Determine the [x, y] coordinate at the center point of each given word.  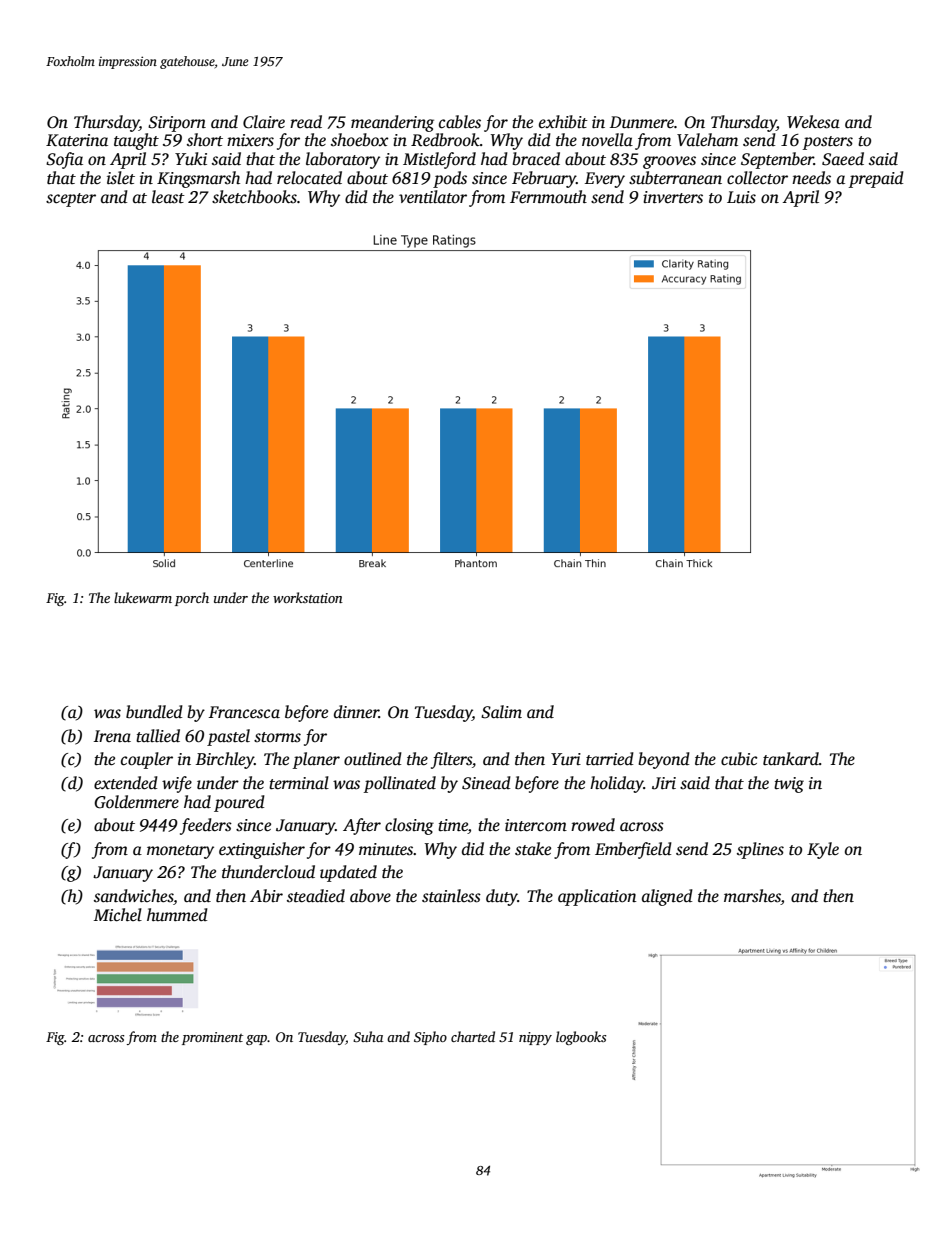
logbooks [581, 1038]
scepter [71, 200]
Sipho [430, 1038]
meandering [392, 123]
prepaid [876, 179]
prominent [212, 1038]
